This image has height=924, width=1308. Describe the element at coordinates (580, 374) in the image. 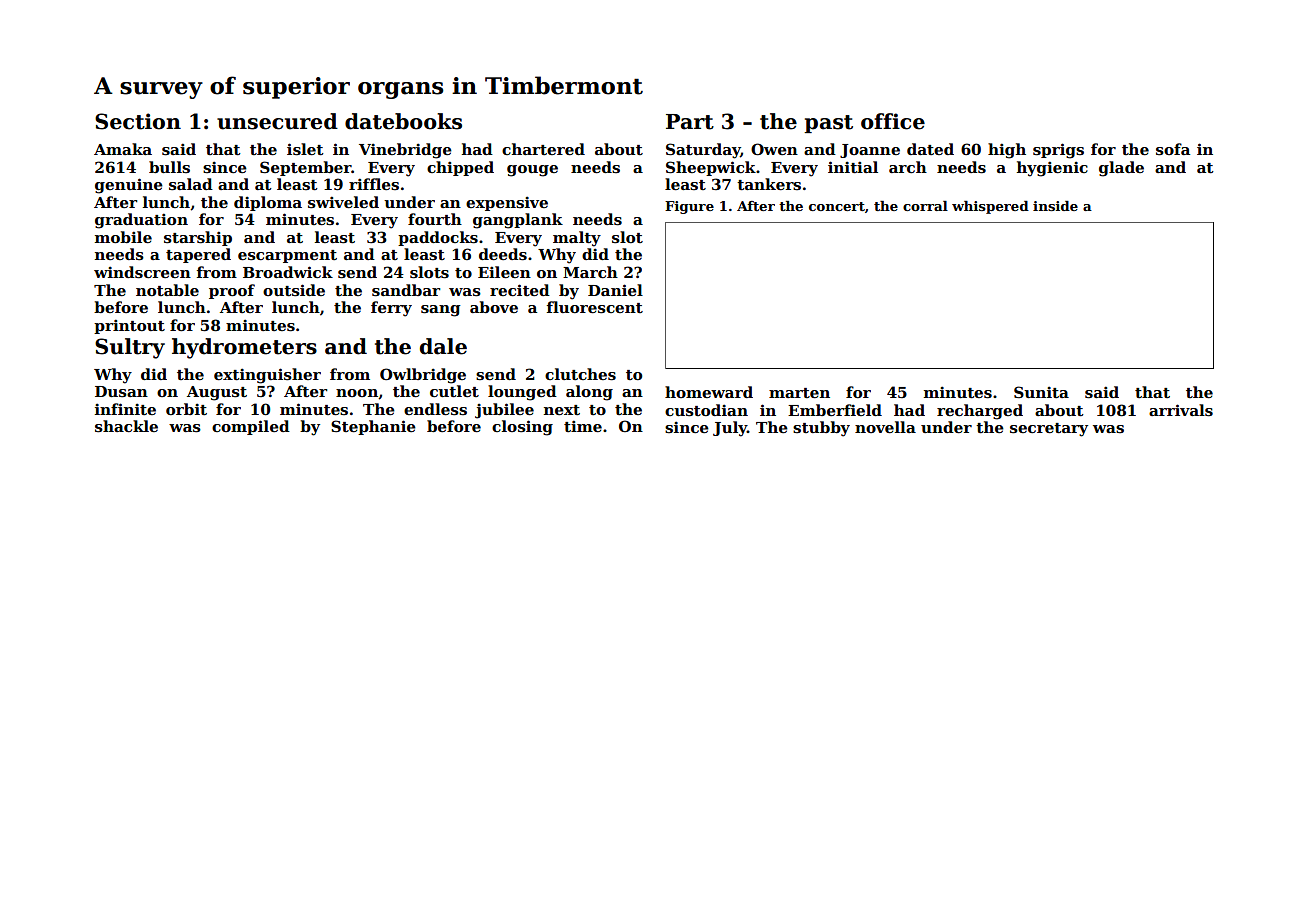

I see `clutches` at that location.
